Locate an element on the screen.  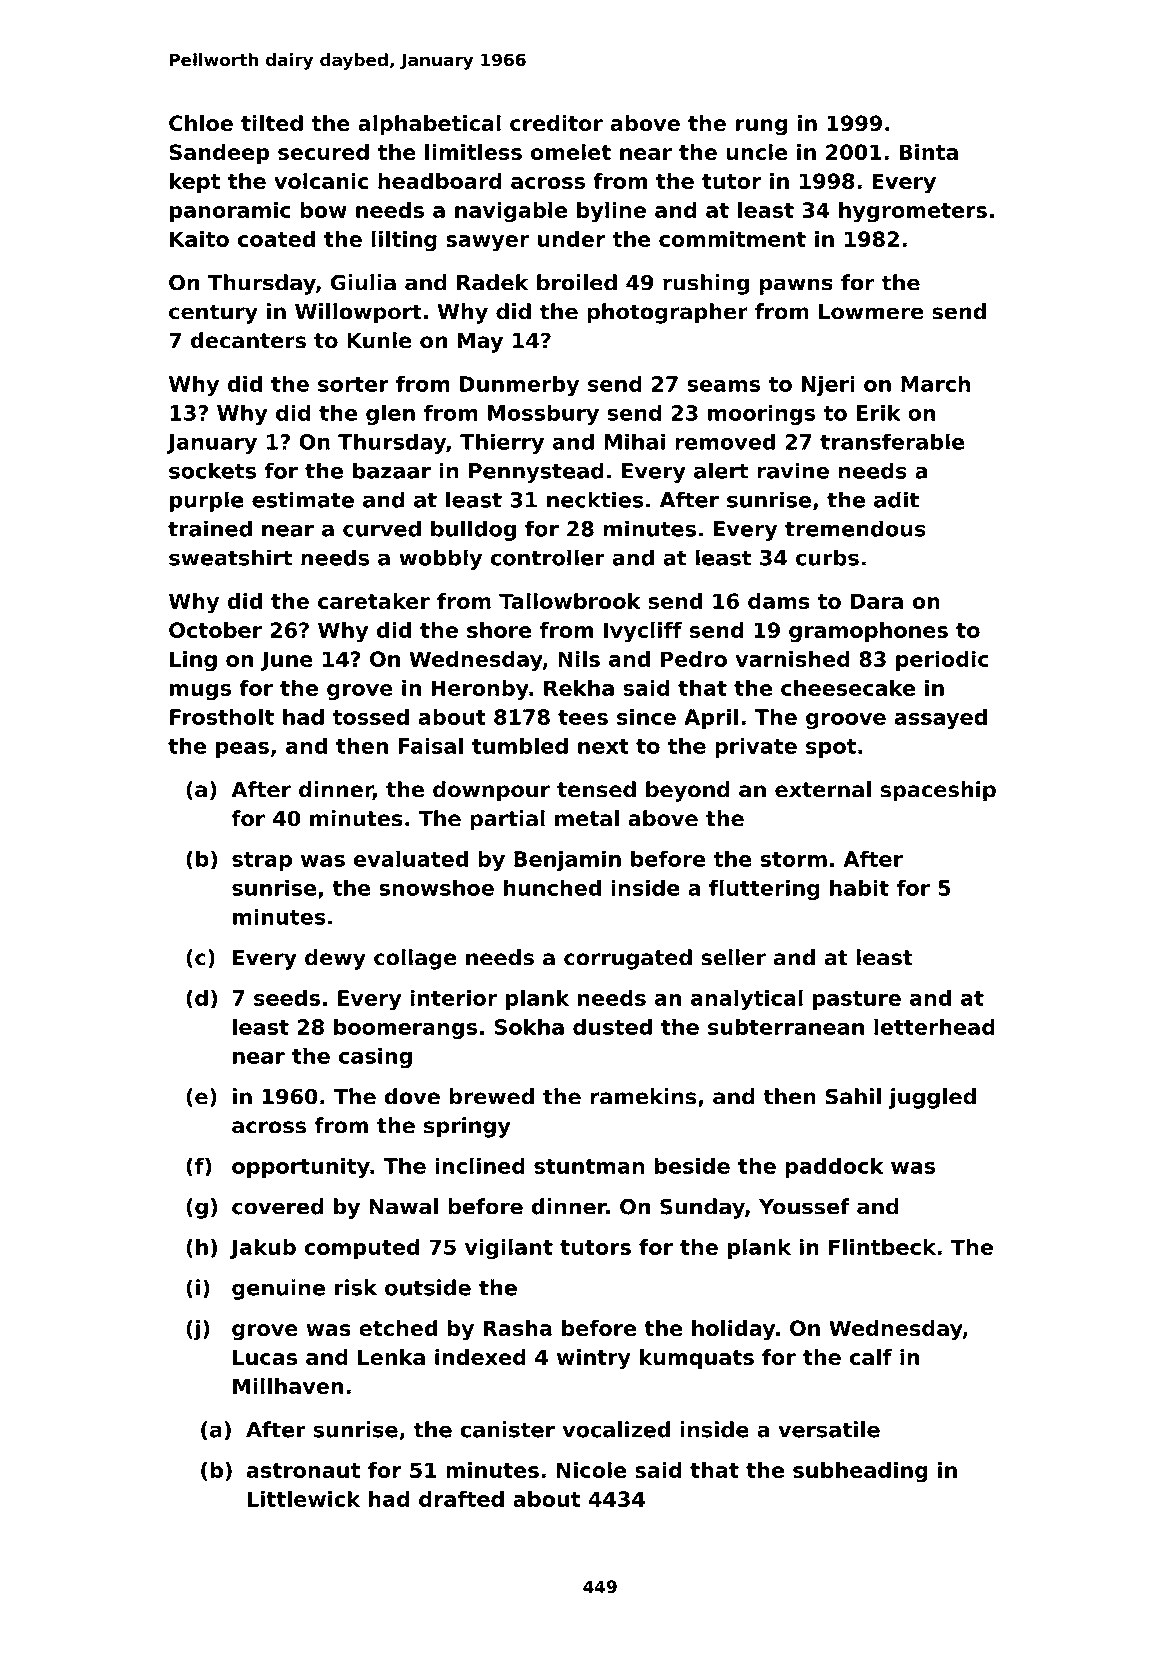
peas is located at coordinates (242, 750).
